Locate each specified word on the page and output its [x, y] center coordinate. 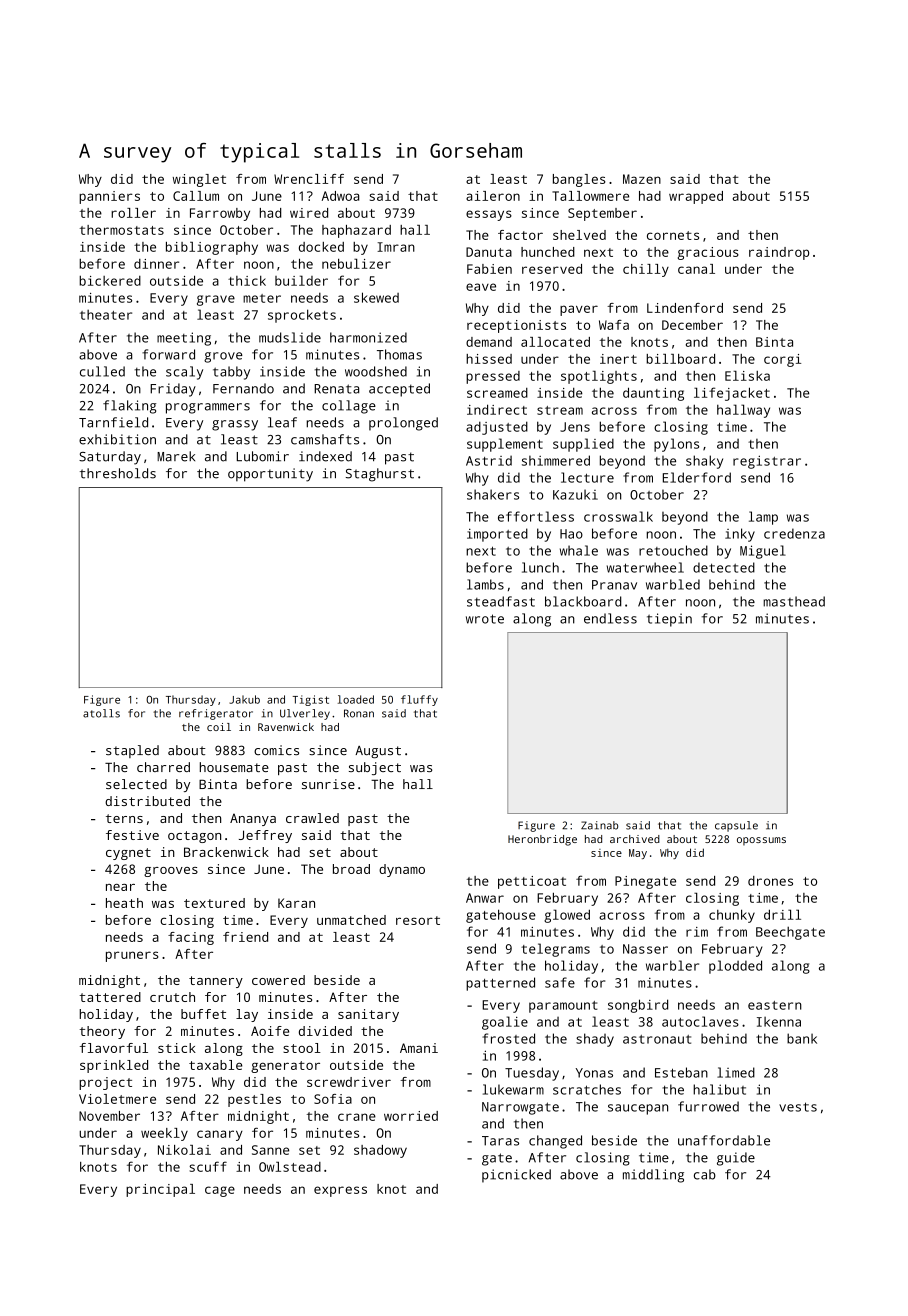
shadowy [380, 1151]
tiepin [669, 620]
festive [132, 835]
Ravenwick [286, 727]
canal [696, 269]
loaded [356, 699]
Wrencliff [309, 179]
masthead [794, 601]
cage [220, 1191]
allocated [555, 342]
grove [223, 357]
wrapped [696, 197]
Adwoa [340, 196]
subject [375, 768]
